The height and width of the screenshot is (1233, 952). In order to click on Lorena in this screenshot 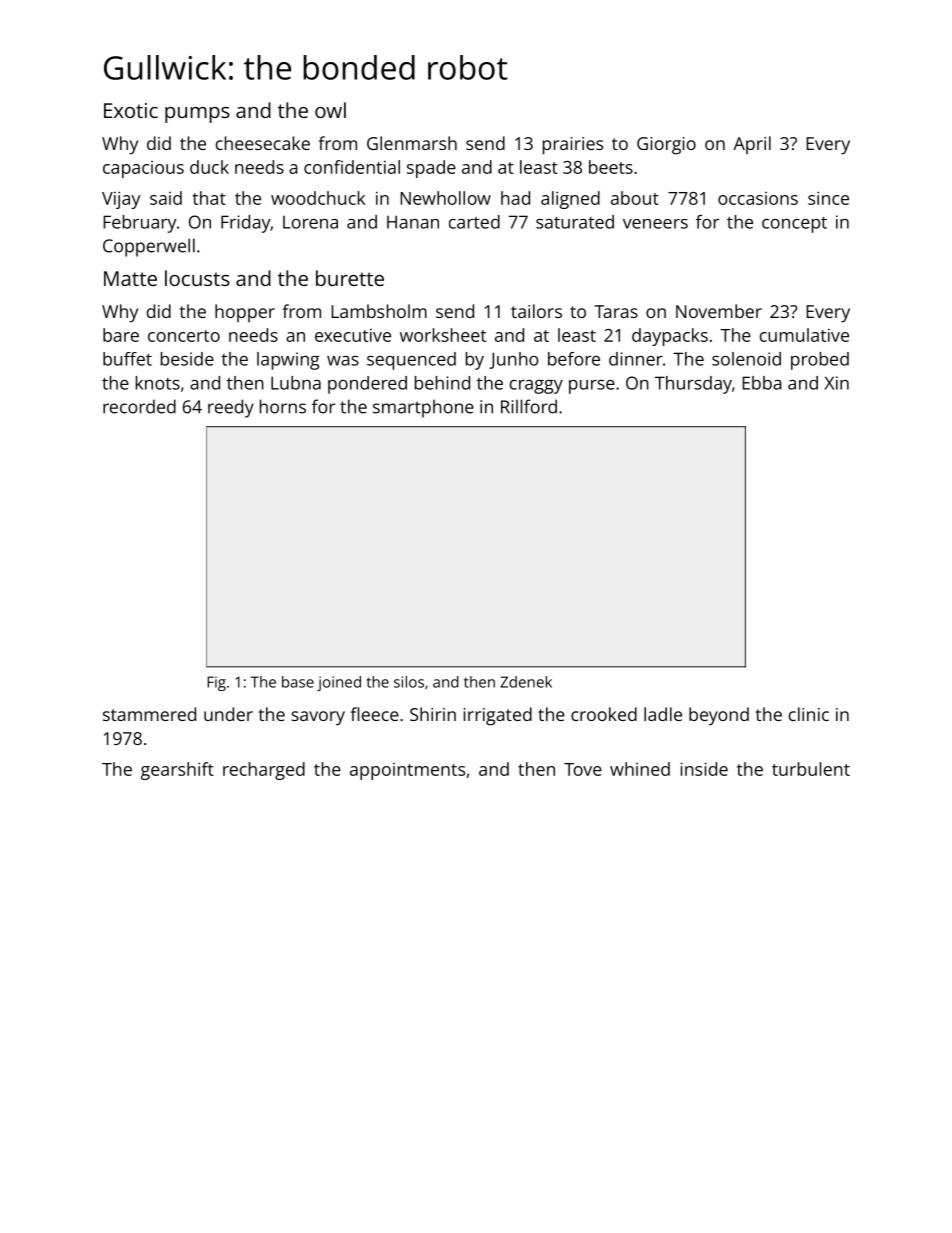, I will do `click(310, 222)`.
